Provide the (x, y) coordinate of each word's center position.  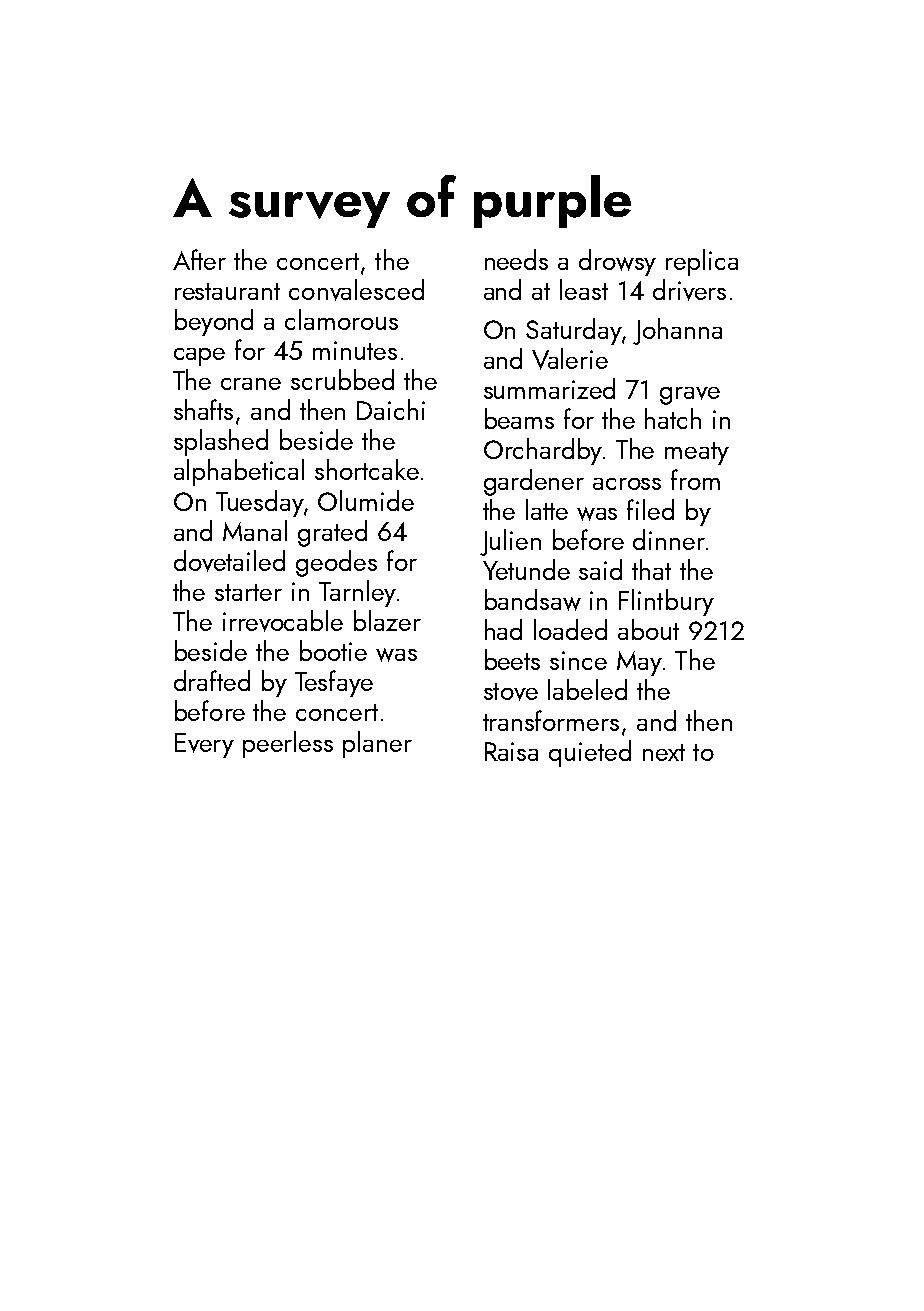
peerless (288, 744)
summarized (549, 388)
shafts (203, 409)
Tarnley (357, 593)
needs (516, 259)
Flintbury (666, 602)
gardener (534, 482)
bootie (333, 650)
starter (248, 592)
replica (702, 262)
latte (547, 509)
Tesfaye (334, 683)
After (199, 259)
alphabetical (239, 472)
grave (690, 396)
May (639, 663)
